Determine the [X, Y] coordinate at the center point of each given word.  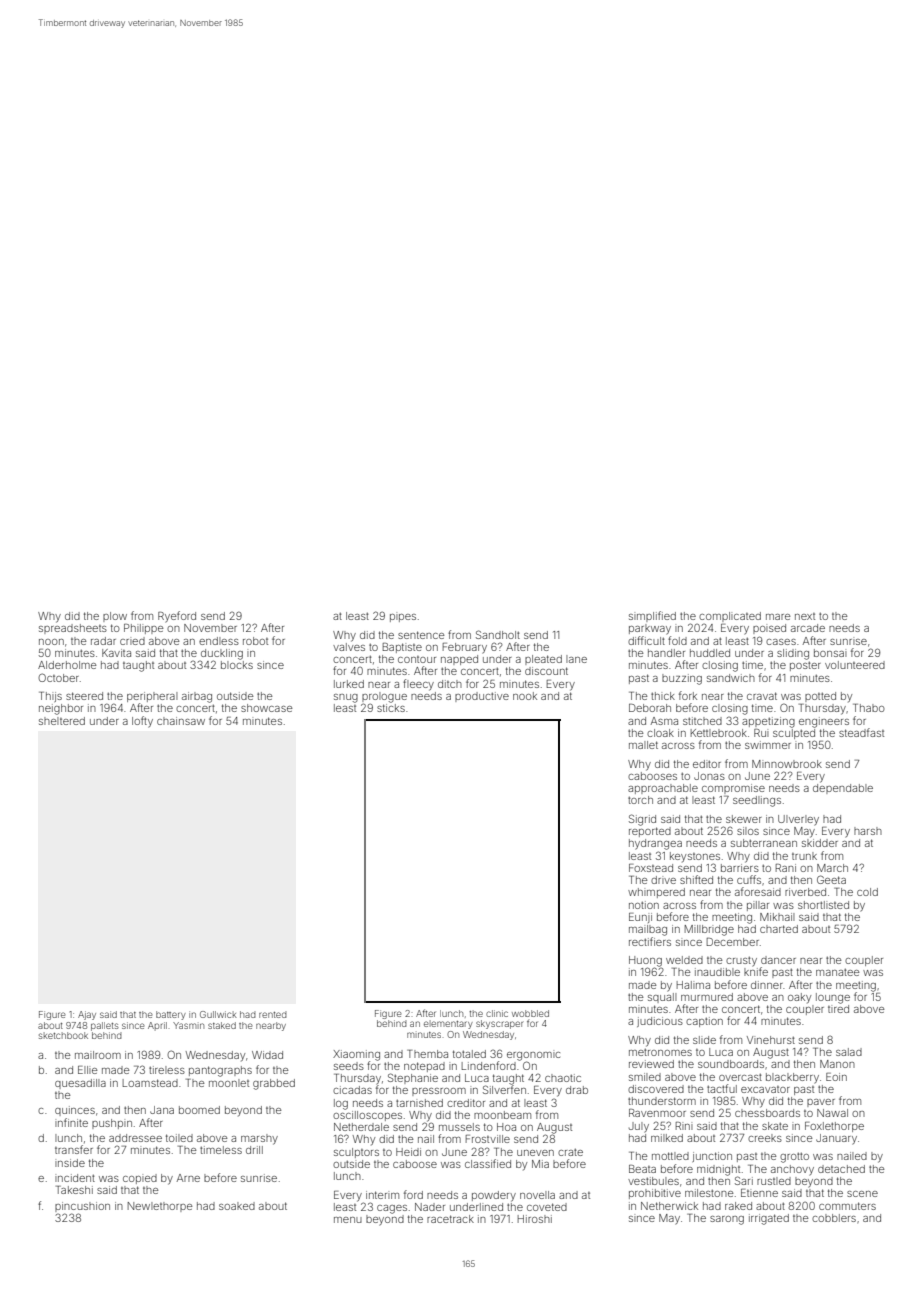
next [805, 616]
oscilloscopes [367, 1116]
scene [862, 1194]
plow [115, 617]
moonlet [229, 1083]
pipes [403, 618]
